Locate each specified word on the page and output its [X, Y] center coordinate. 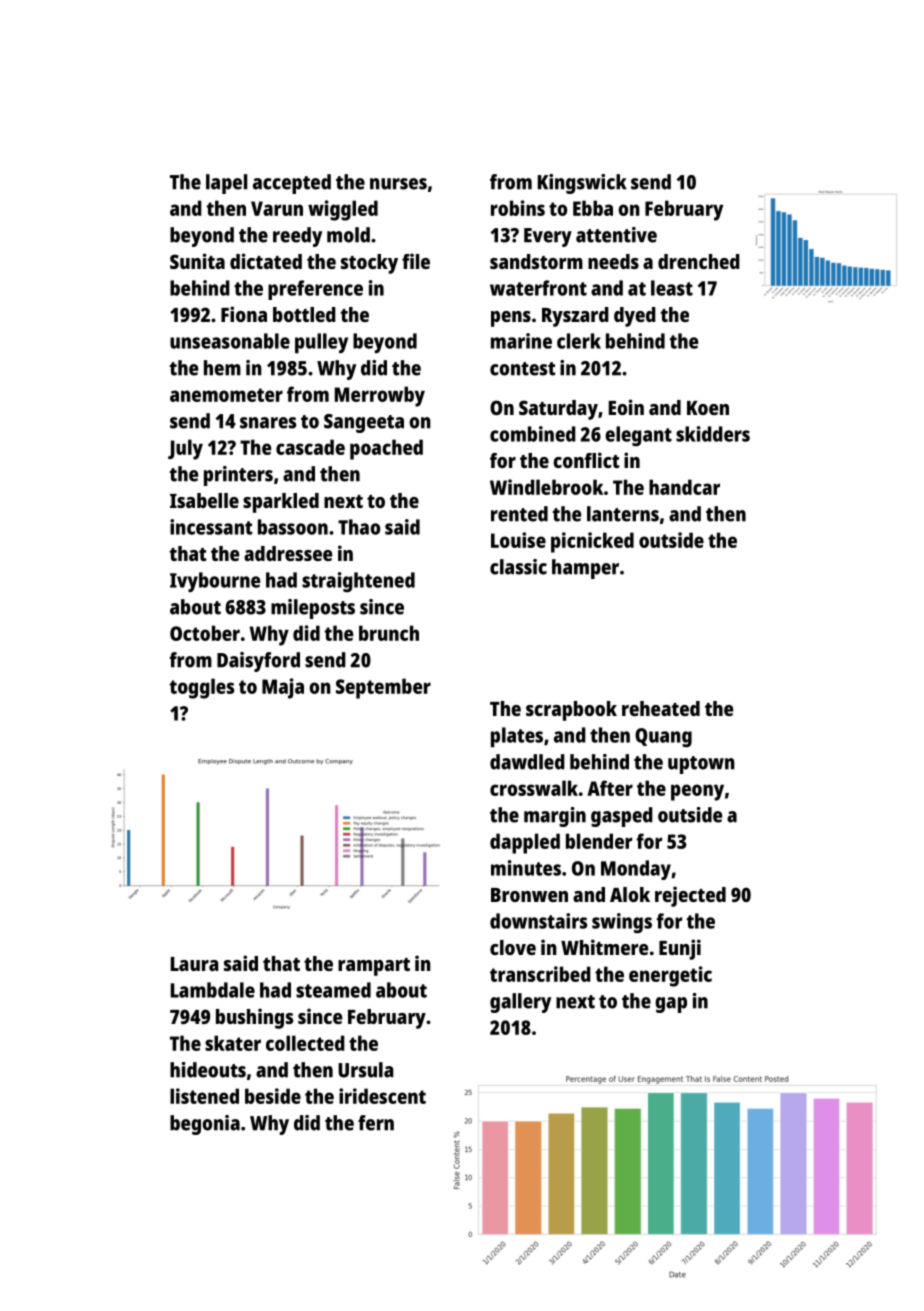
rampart [374, 967]
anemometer [226, 395]
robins [518, 208]
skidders [713, 434]
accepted [292, 184]
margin [555, 817]
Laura [195, 964]
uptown [701, 765]
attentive [616, 235]
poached [386, 449]
